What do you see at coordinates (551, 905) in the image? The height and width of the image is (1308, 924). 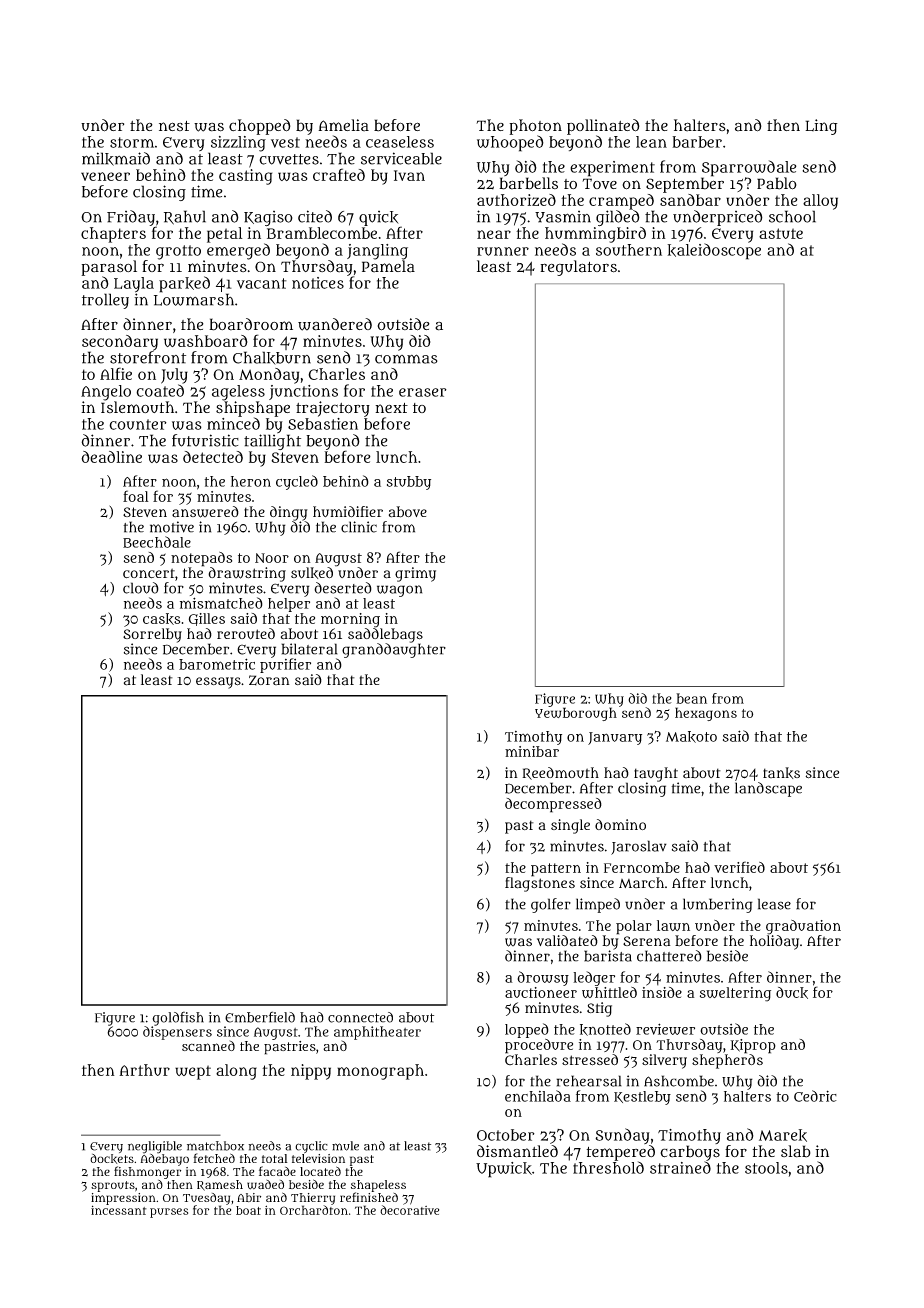 I see `golfer` at bounding box center [551, 905].
